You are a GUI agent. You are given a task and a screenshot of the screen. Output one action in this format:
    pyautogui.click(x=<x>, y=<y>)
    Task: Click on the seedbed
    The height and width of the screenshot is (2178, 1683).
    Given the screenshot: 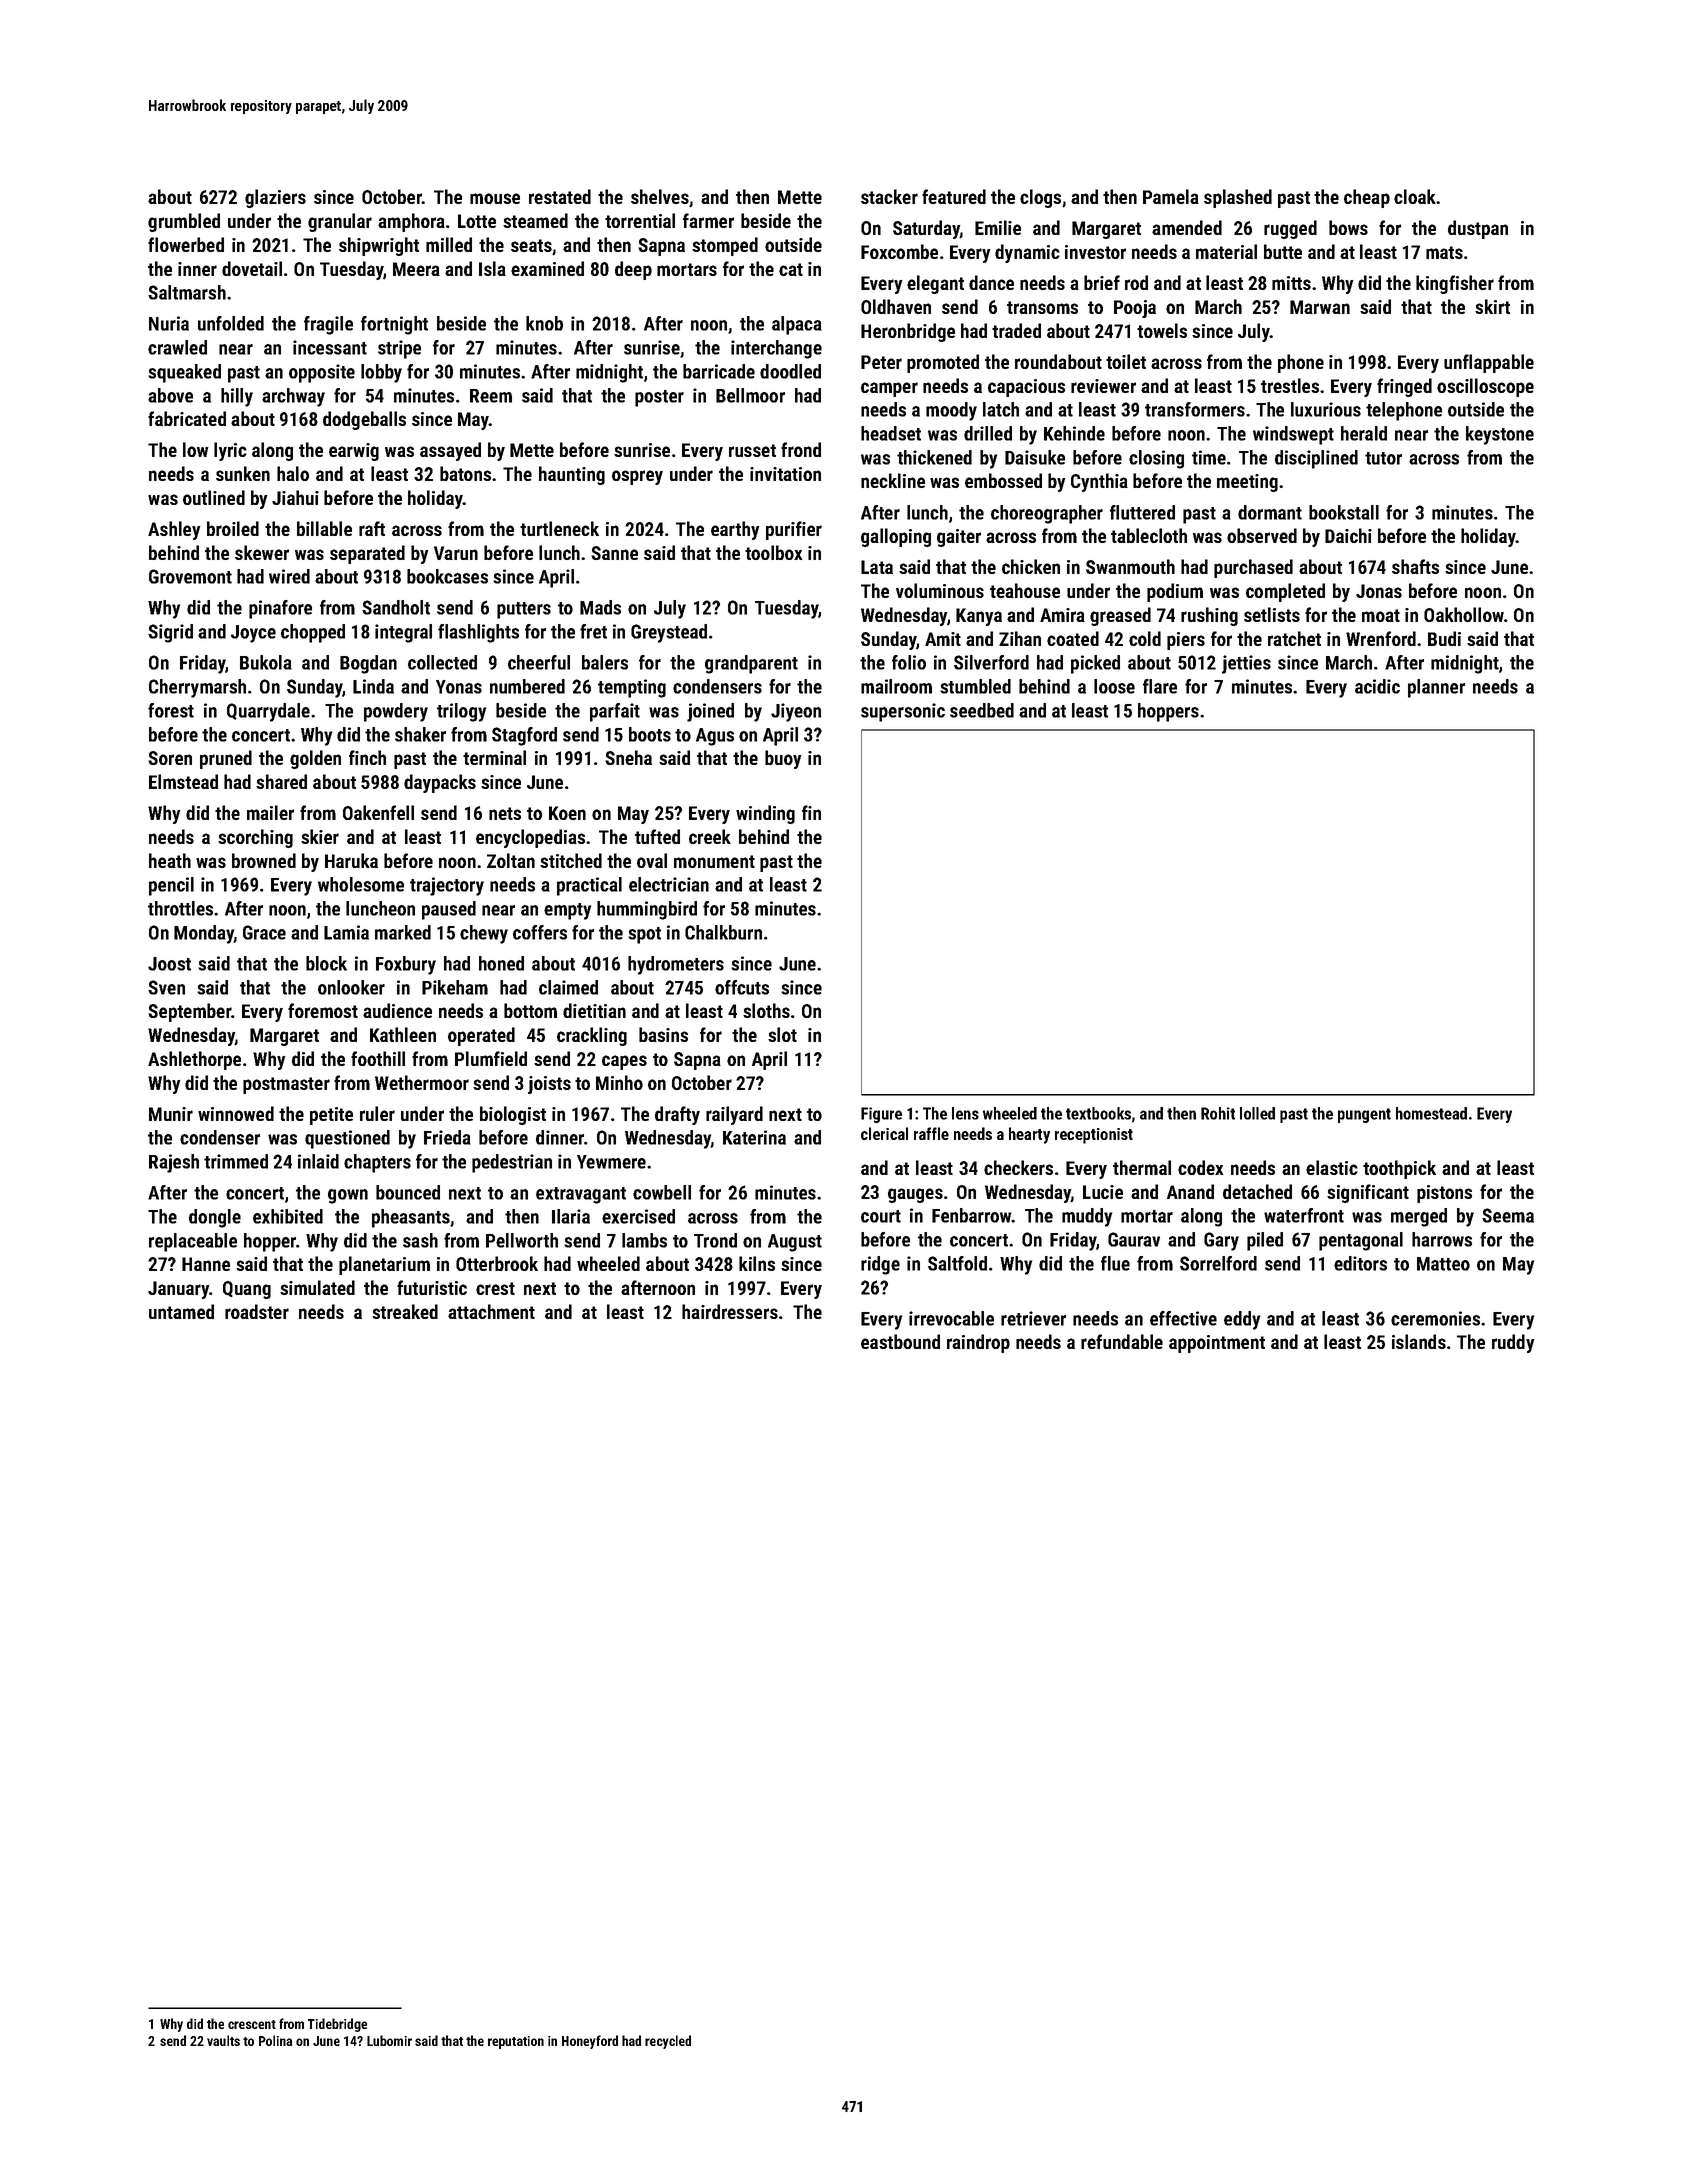 What is the action you would take?
    pyautogui.click(x=982, y=710)
